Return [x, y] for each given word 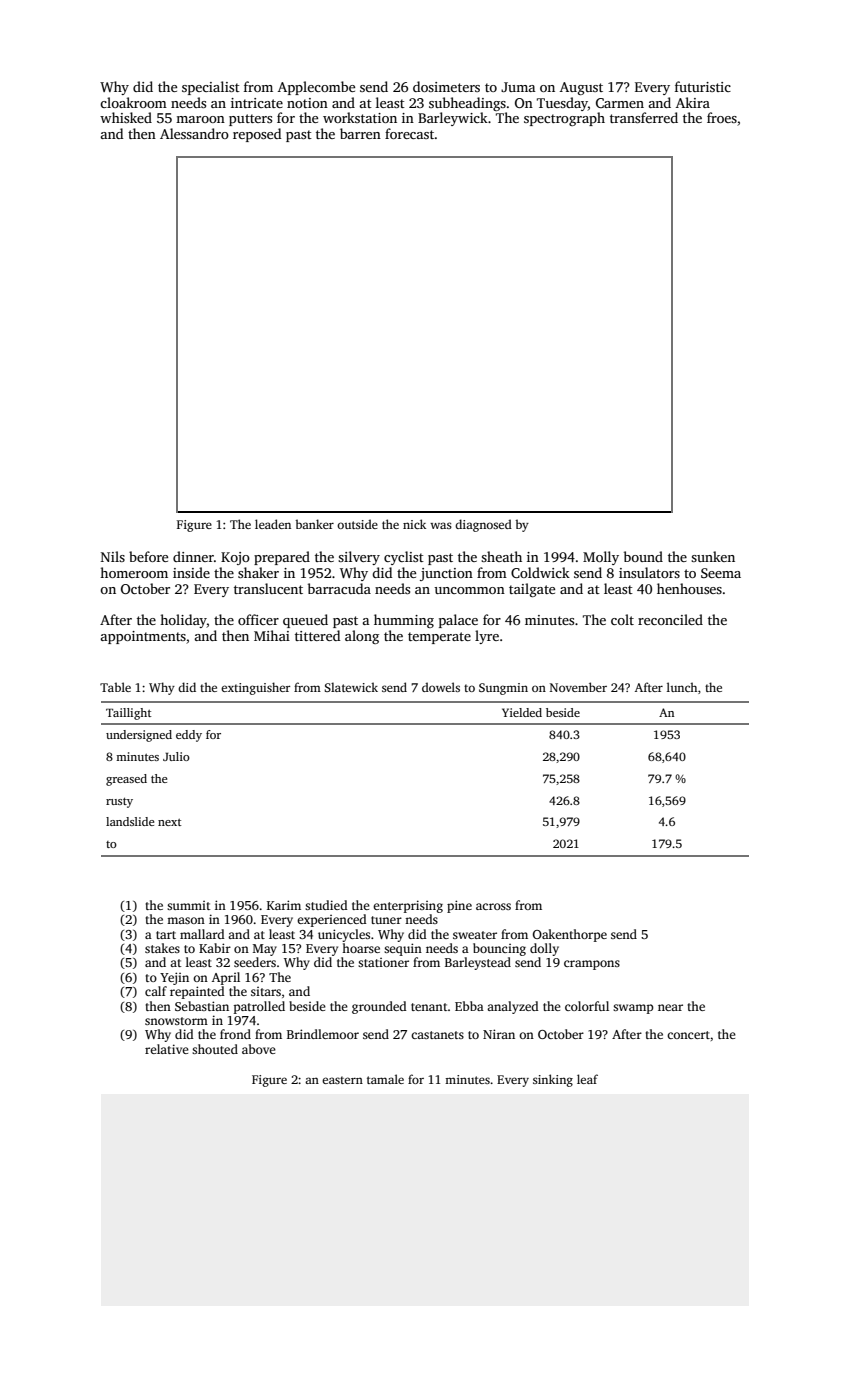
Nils [113, 556]
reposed [257, 135]
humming [404, 621]
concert [688, 1035]
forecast [410, 133]
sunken [713, 556]
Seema [721, 573]
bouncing [499, 949]
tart [166, 935]
